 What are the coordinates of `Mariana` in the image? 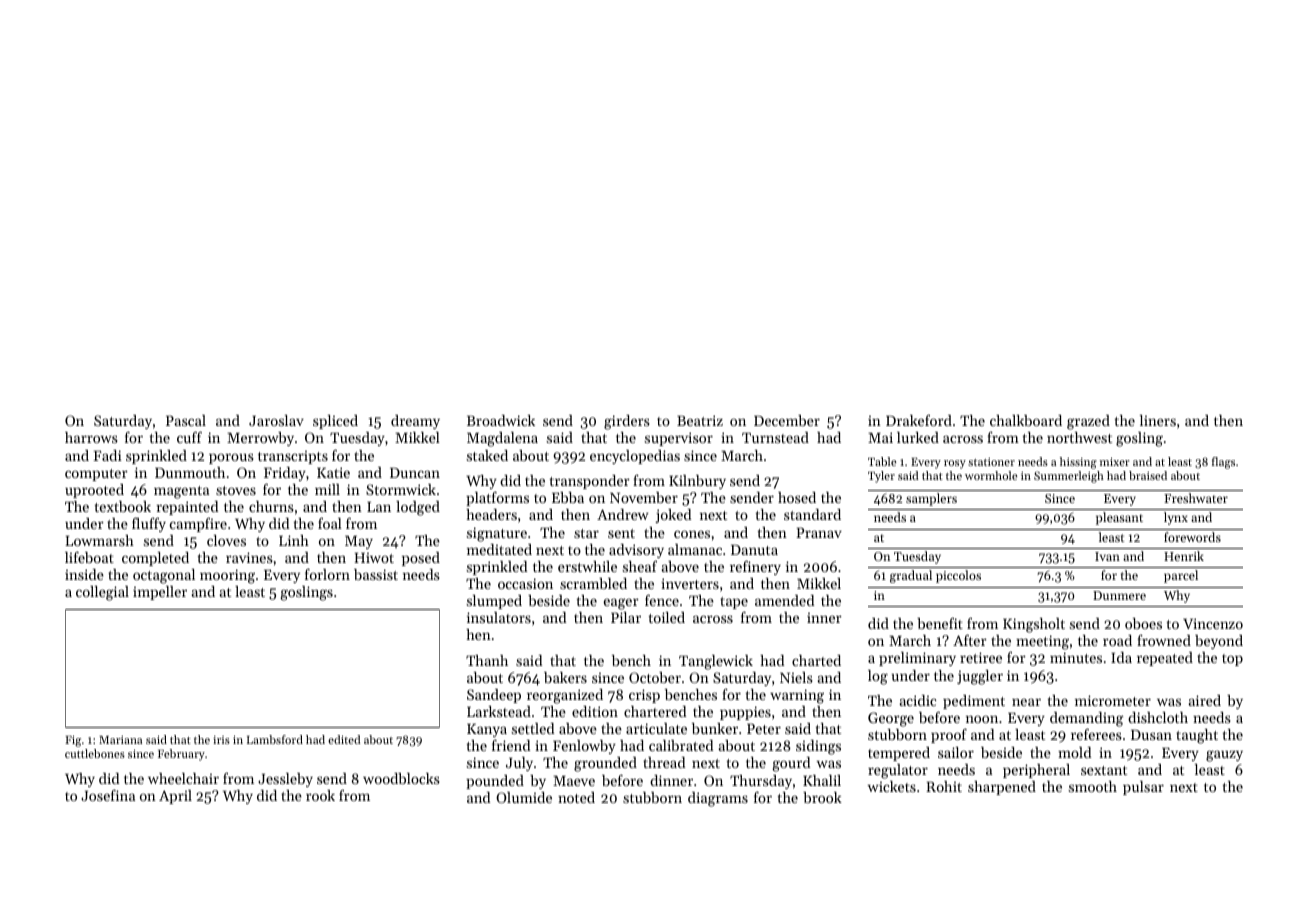 It's located at (120, 740).
